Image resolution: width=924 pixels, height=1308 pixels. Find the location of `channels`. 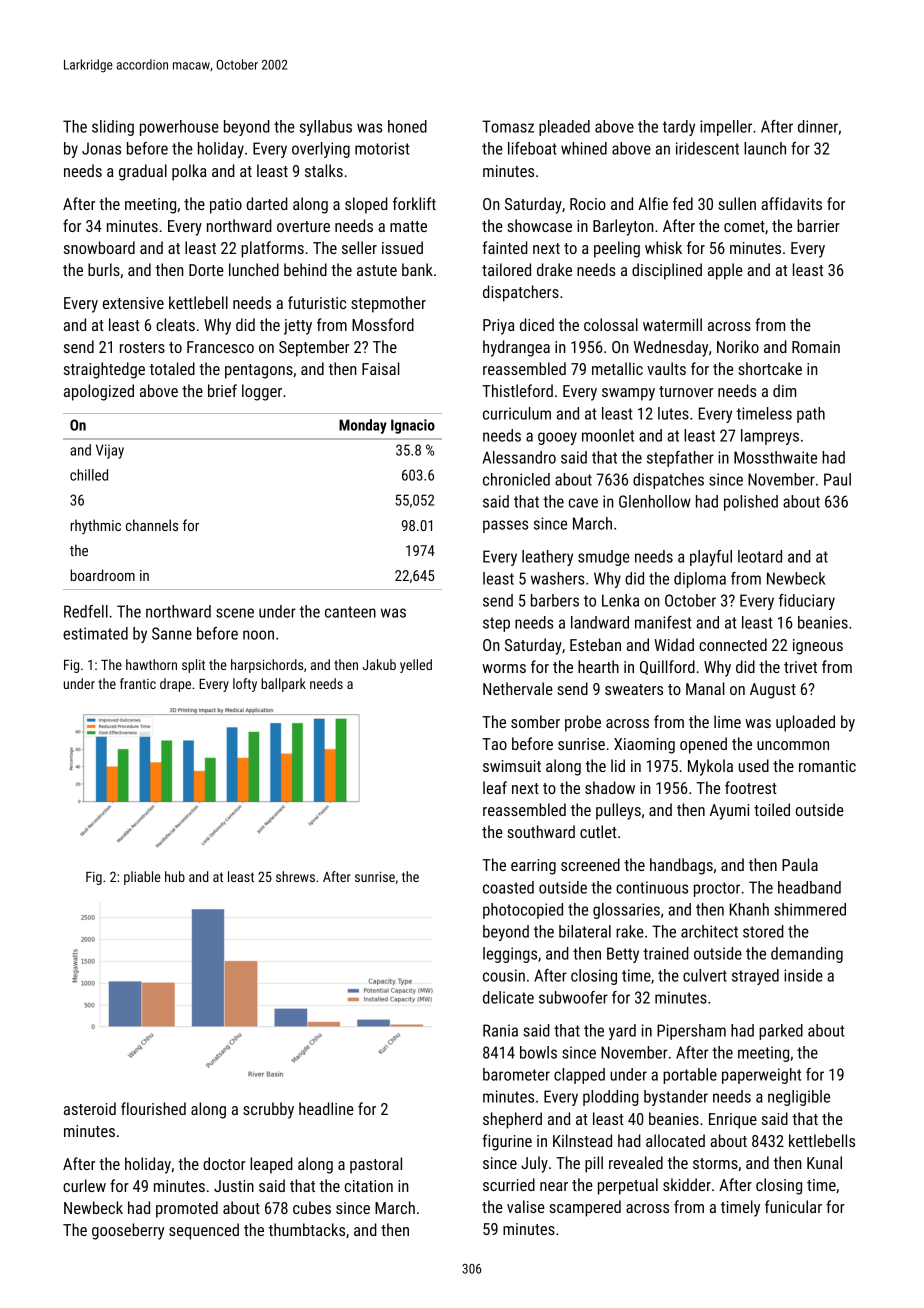

channels is located at coordinates (152, 525).
